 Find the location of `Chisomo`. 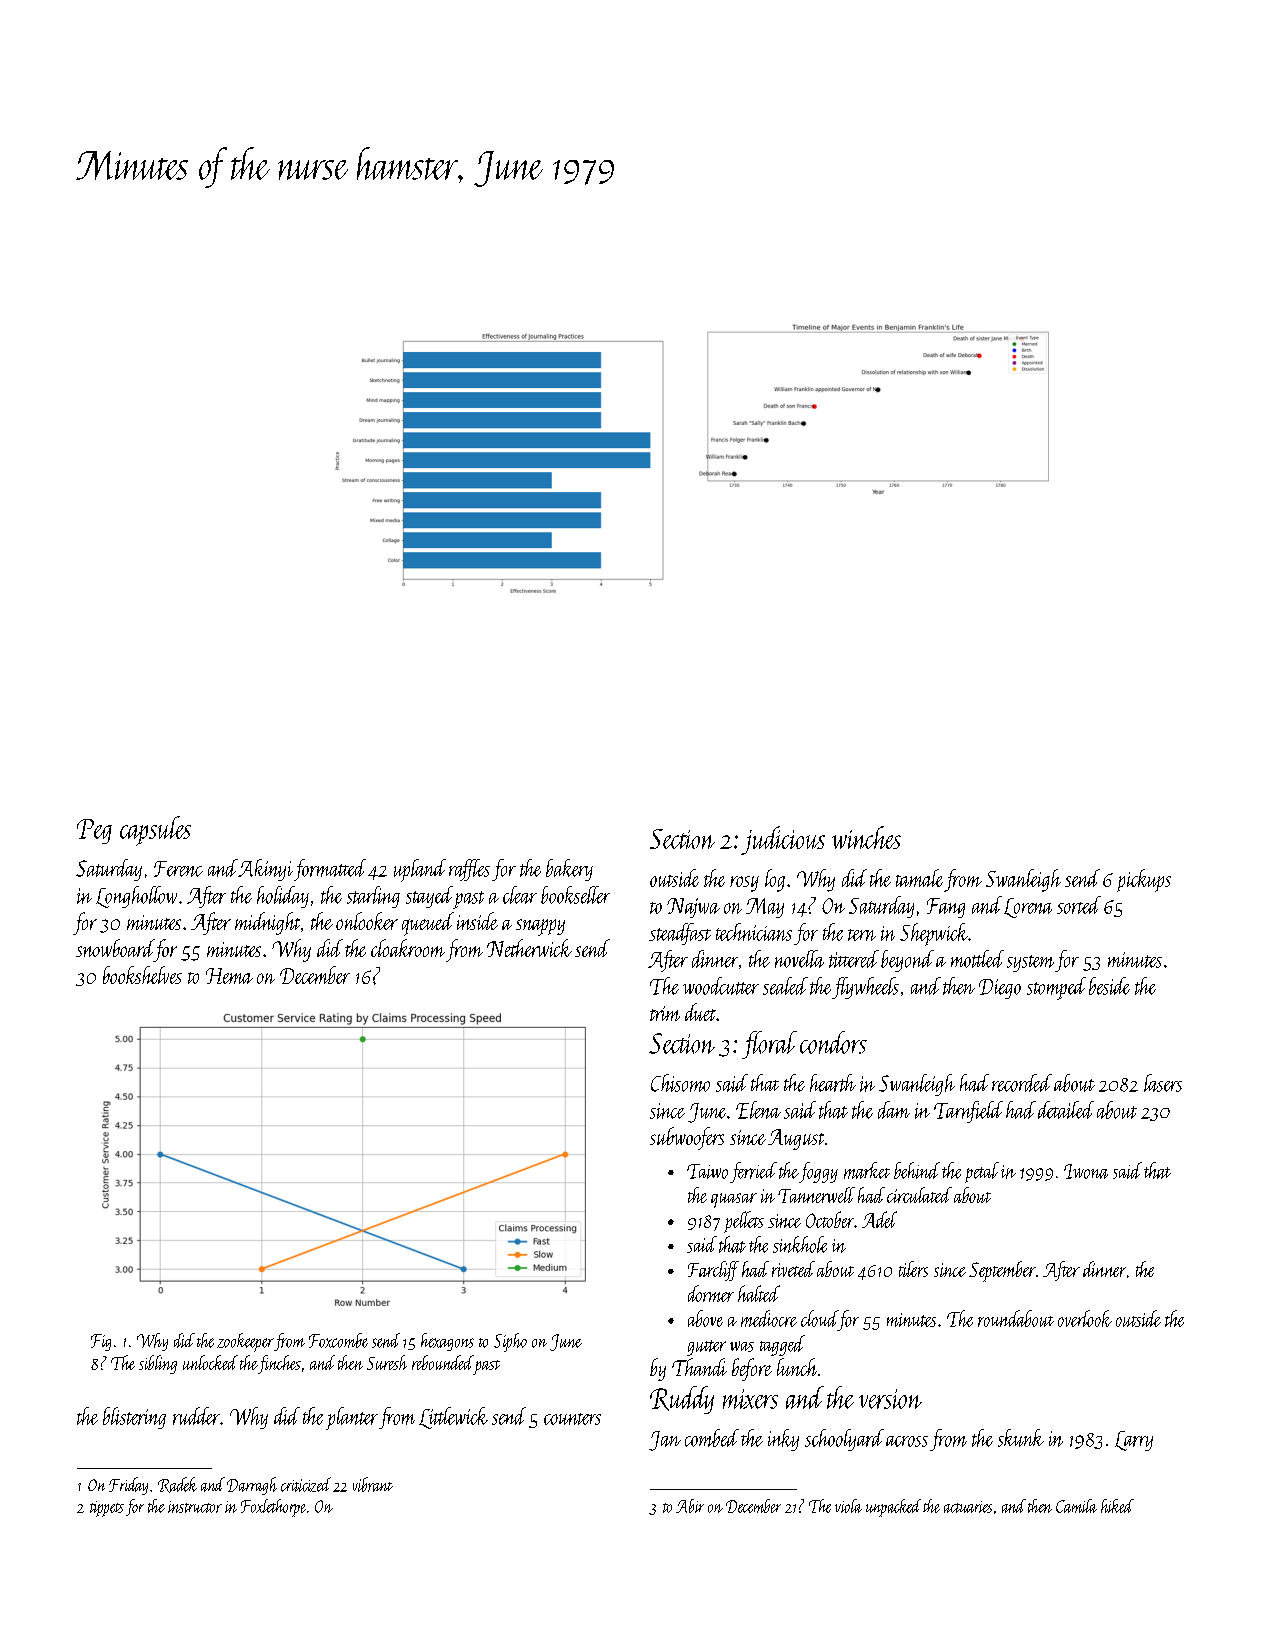

Chisomo is located at coordinates (680, 1083).
